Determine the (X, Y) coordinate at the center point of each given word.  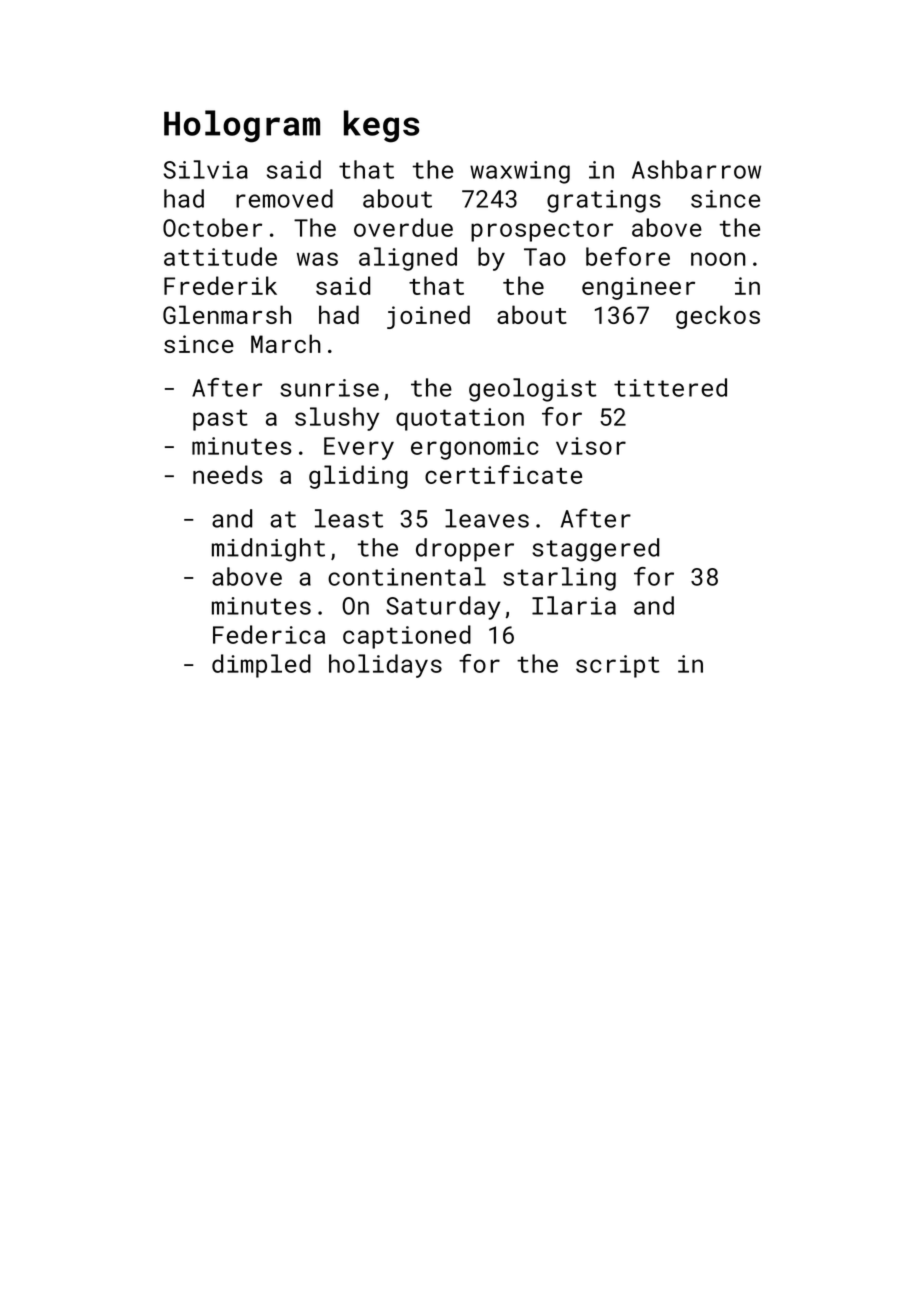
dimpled (261, 666)
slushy (337, 419)
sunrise (329, 388)
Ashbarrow (696, 169)
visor (591, 446)
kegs (381, 126)
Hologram (242, 126)
